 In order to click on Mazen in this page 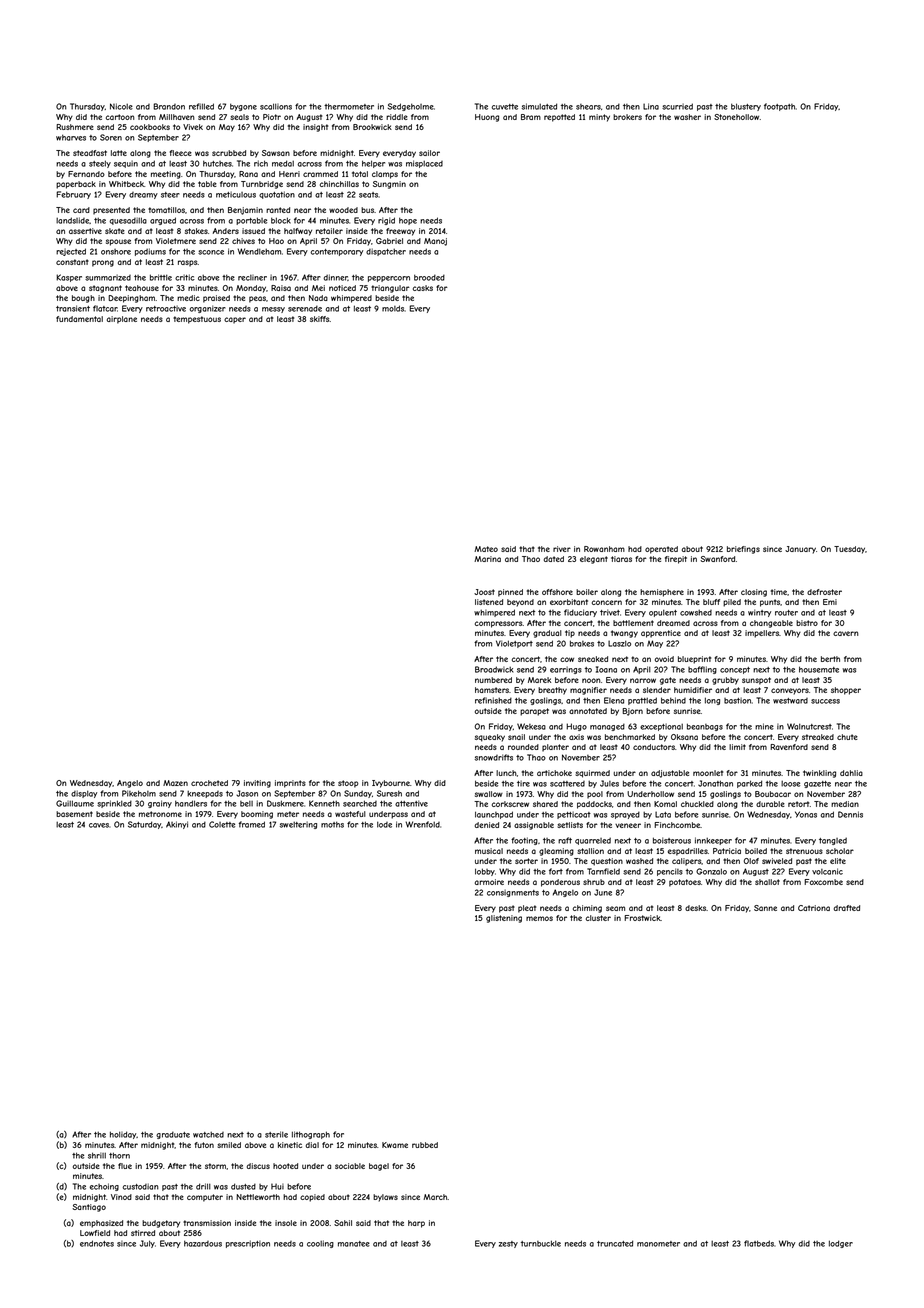, I will do `click(175, 783)`.
